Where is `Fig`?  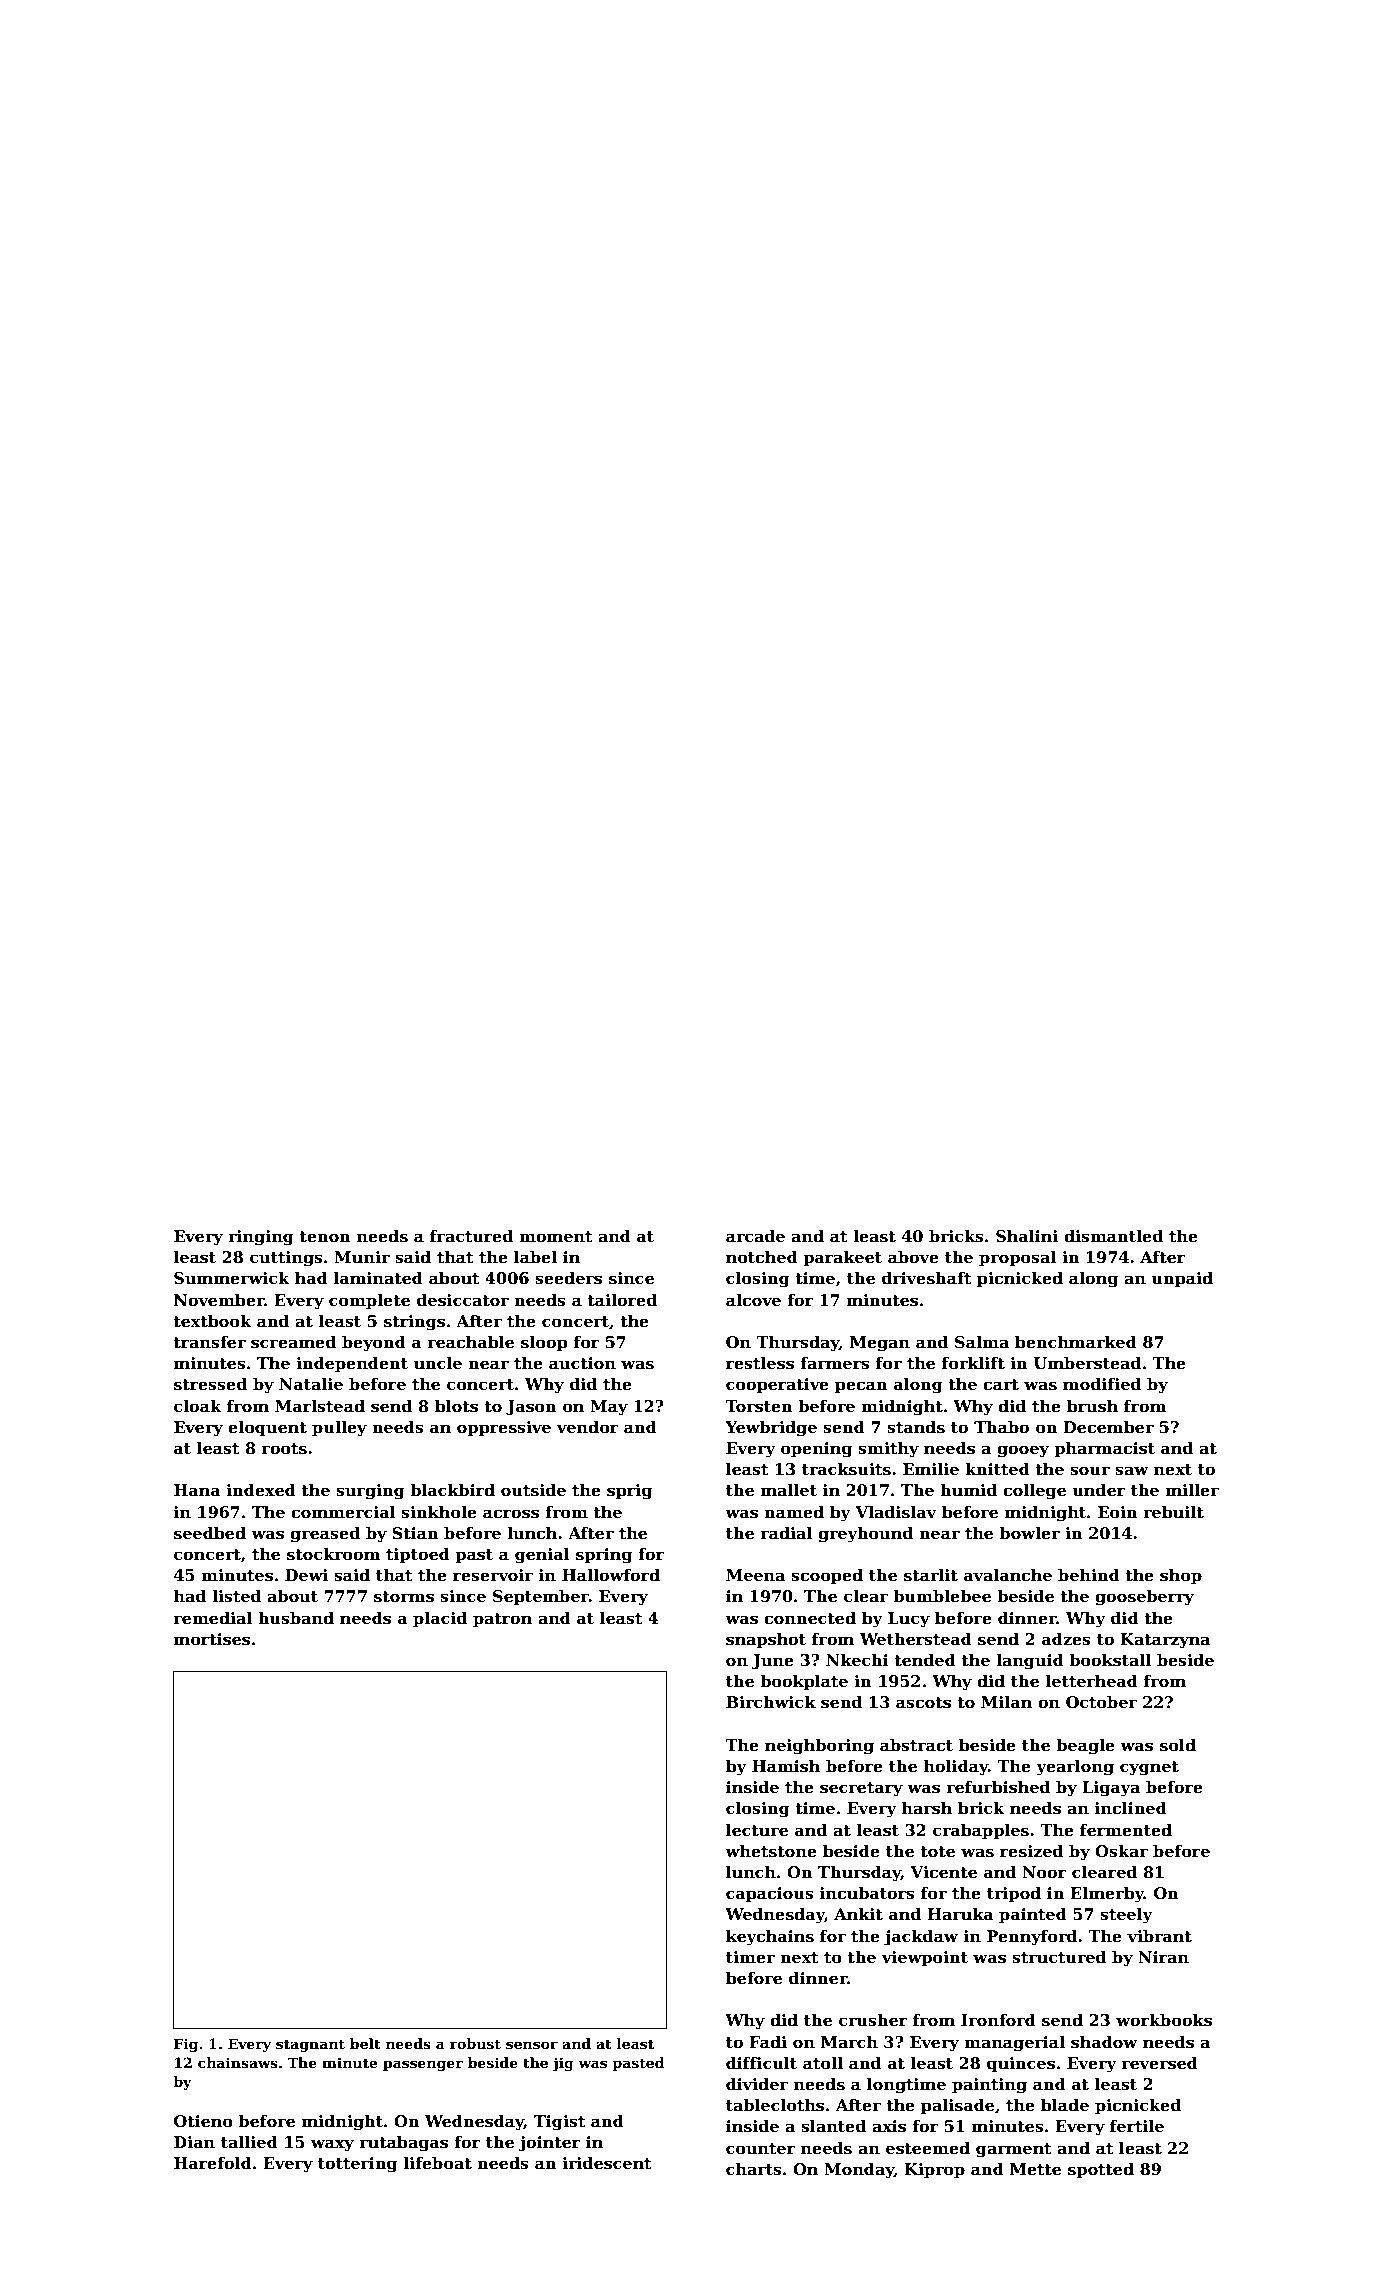 Fig is located at coordinates (186, 2045).
